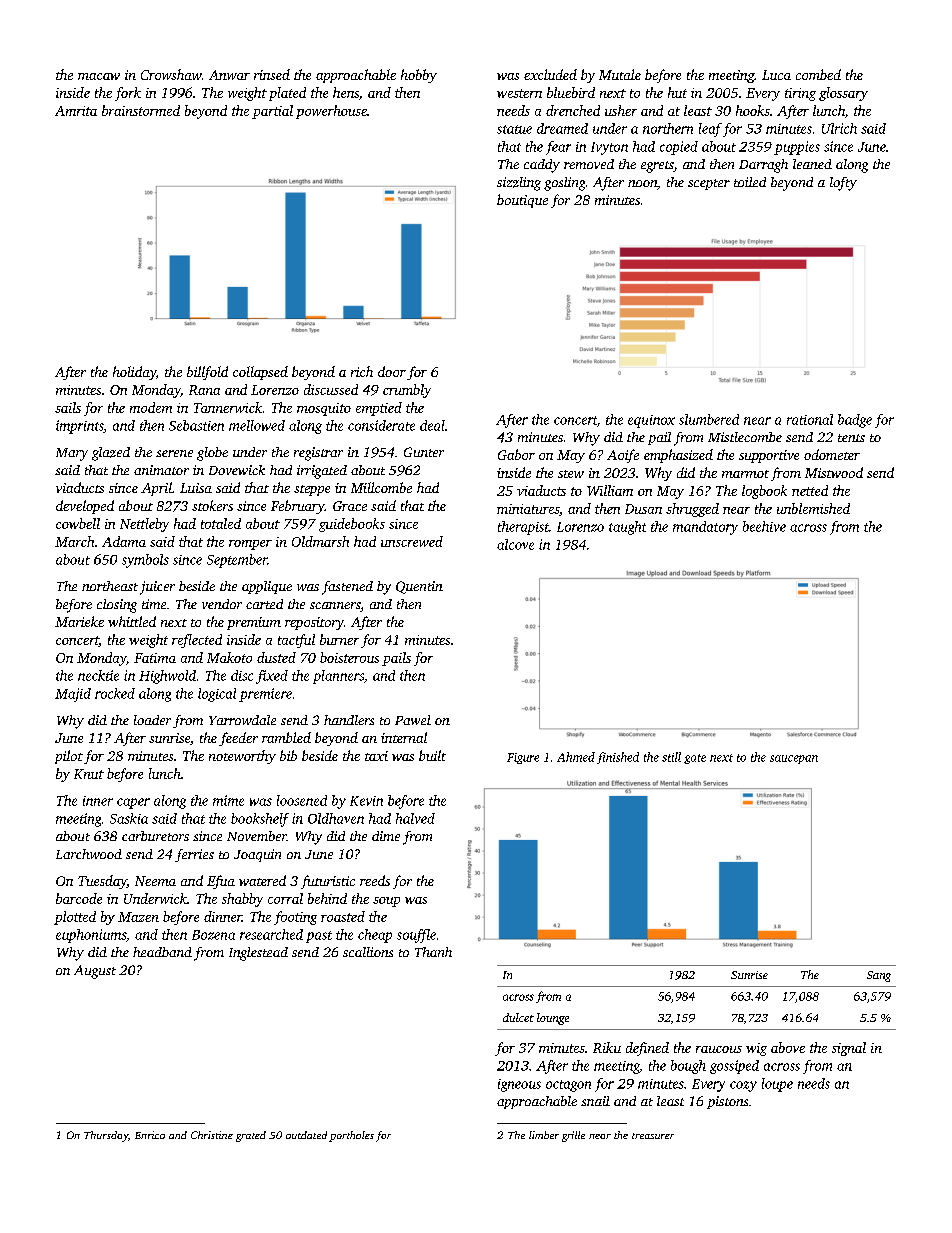 This screenshot has height=1233, width=952. I want to click on Sebastien, so click(196, 425).
